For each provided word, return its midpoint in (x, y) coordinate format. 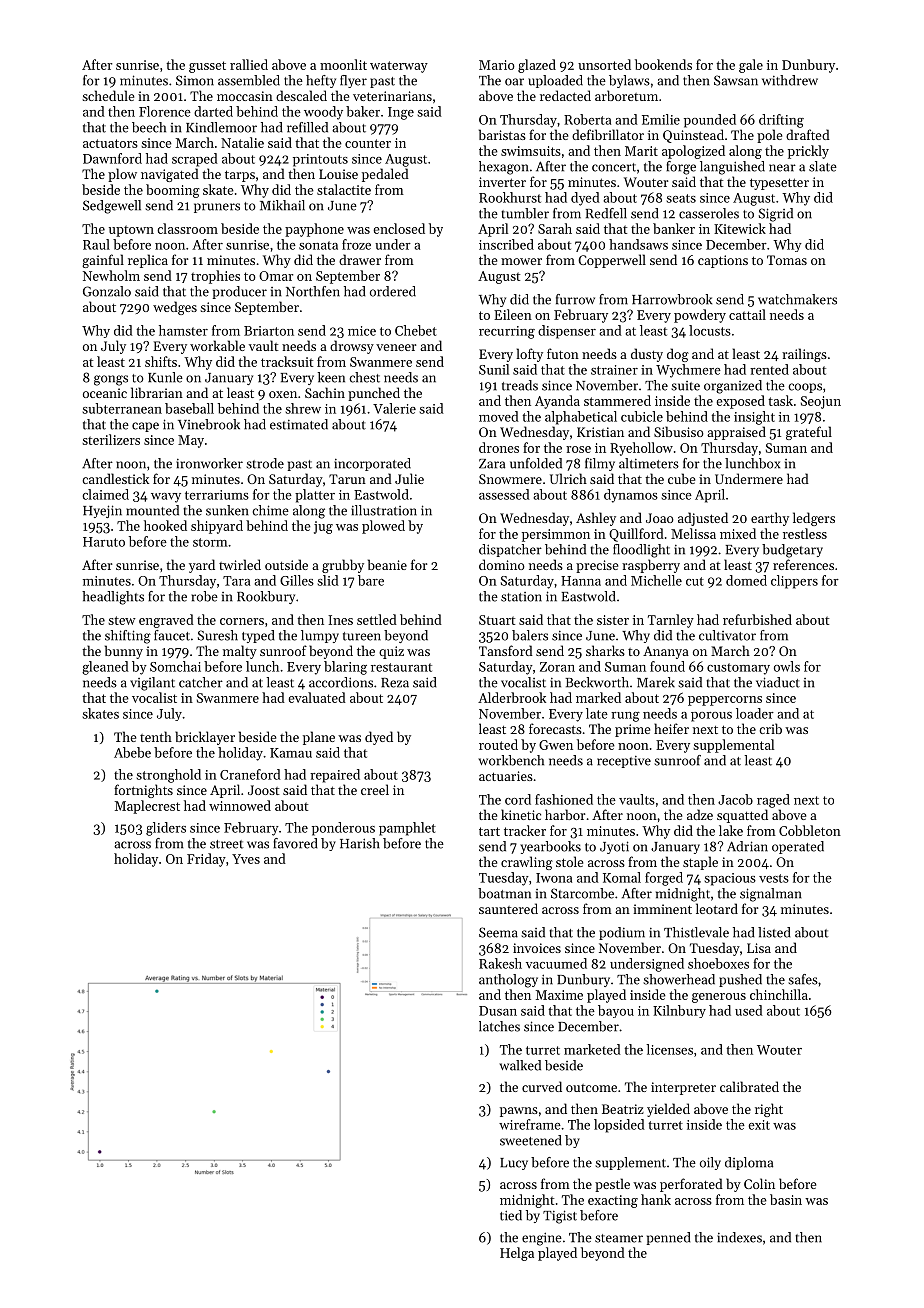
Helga (517, 1254)
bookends (663, 64)
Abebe (132, 752)
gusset (207, 67)
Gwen (556, 745)
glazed (537, 66)
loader (755, 713)
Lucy (514, 1164)
